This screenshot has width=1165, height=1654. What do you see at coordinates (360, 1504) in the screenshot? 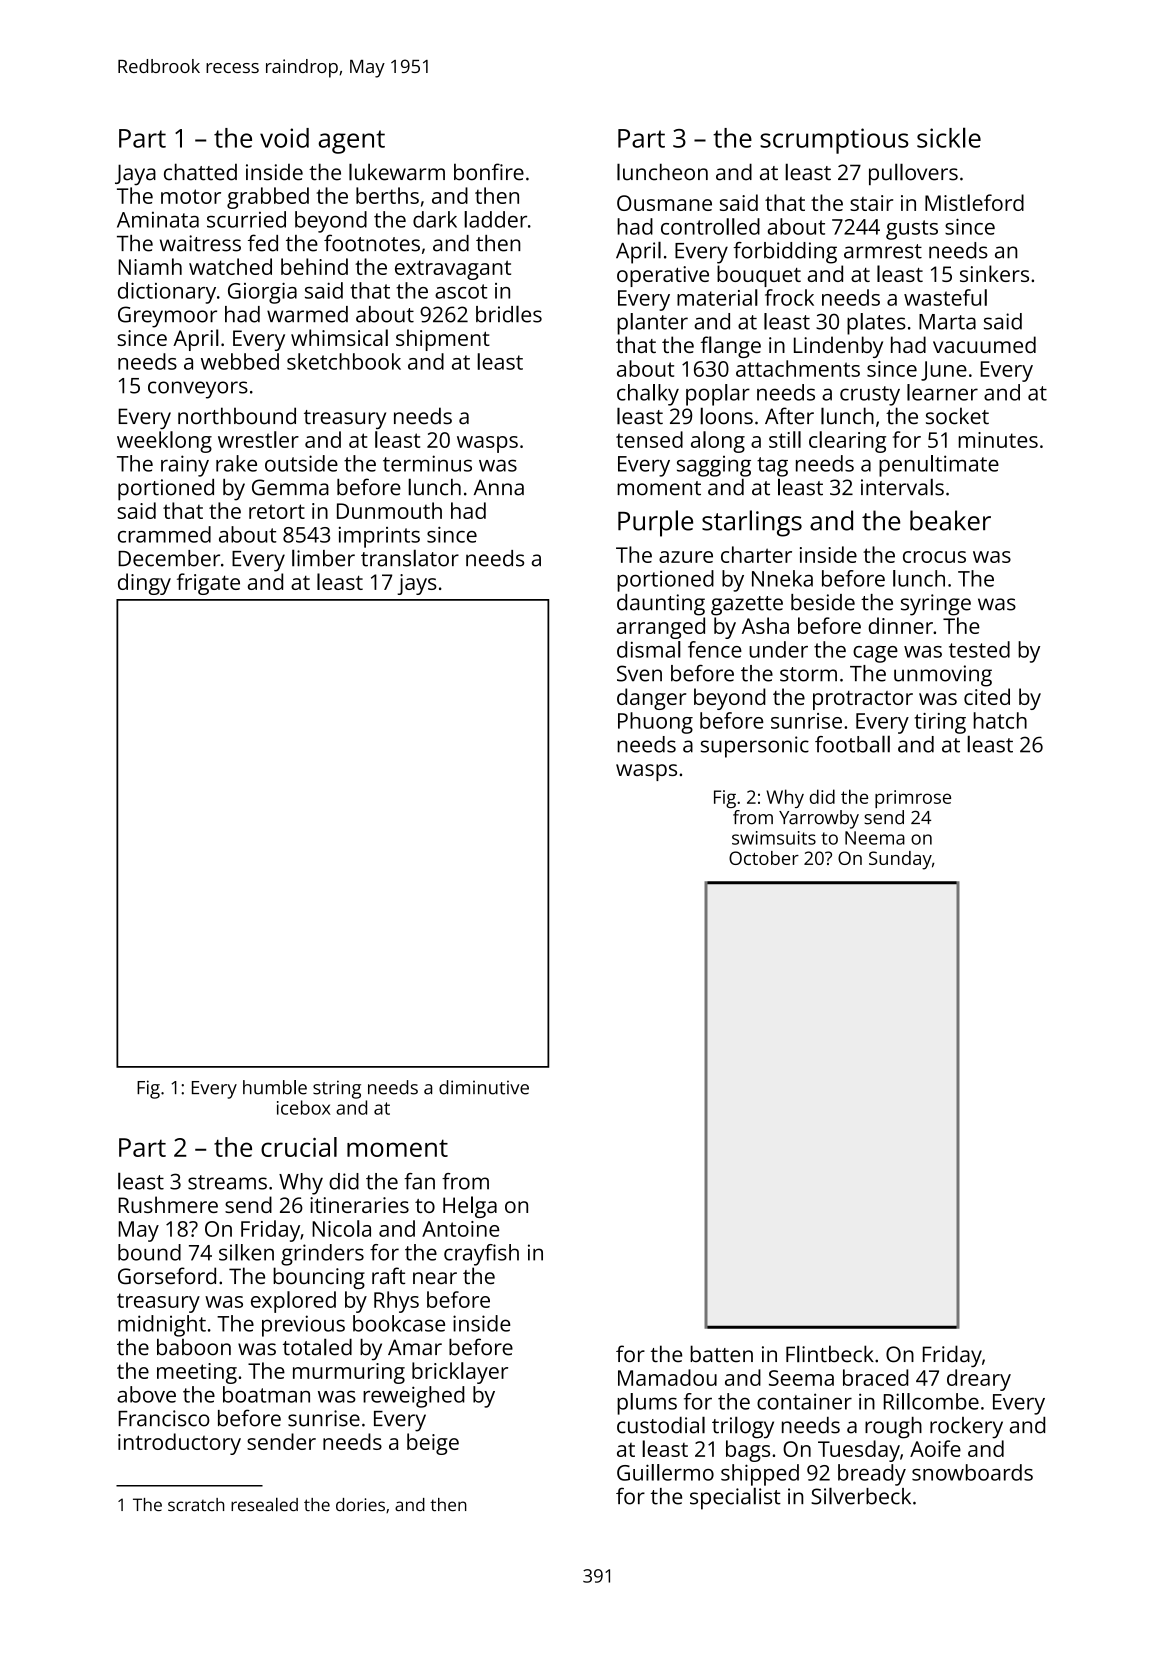
I see `dories` at bounding box center [360, 1504].
